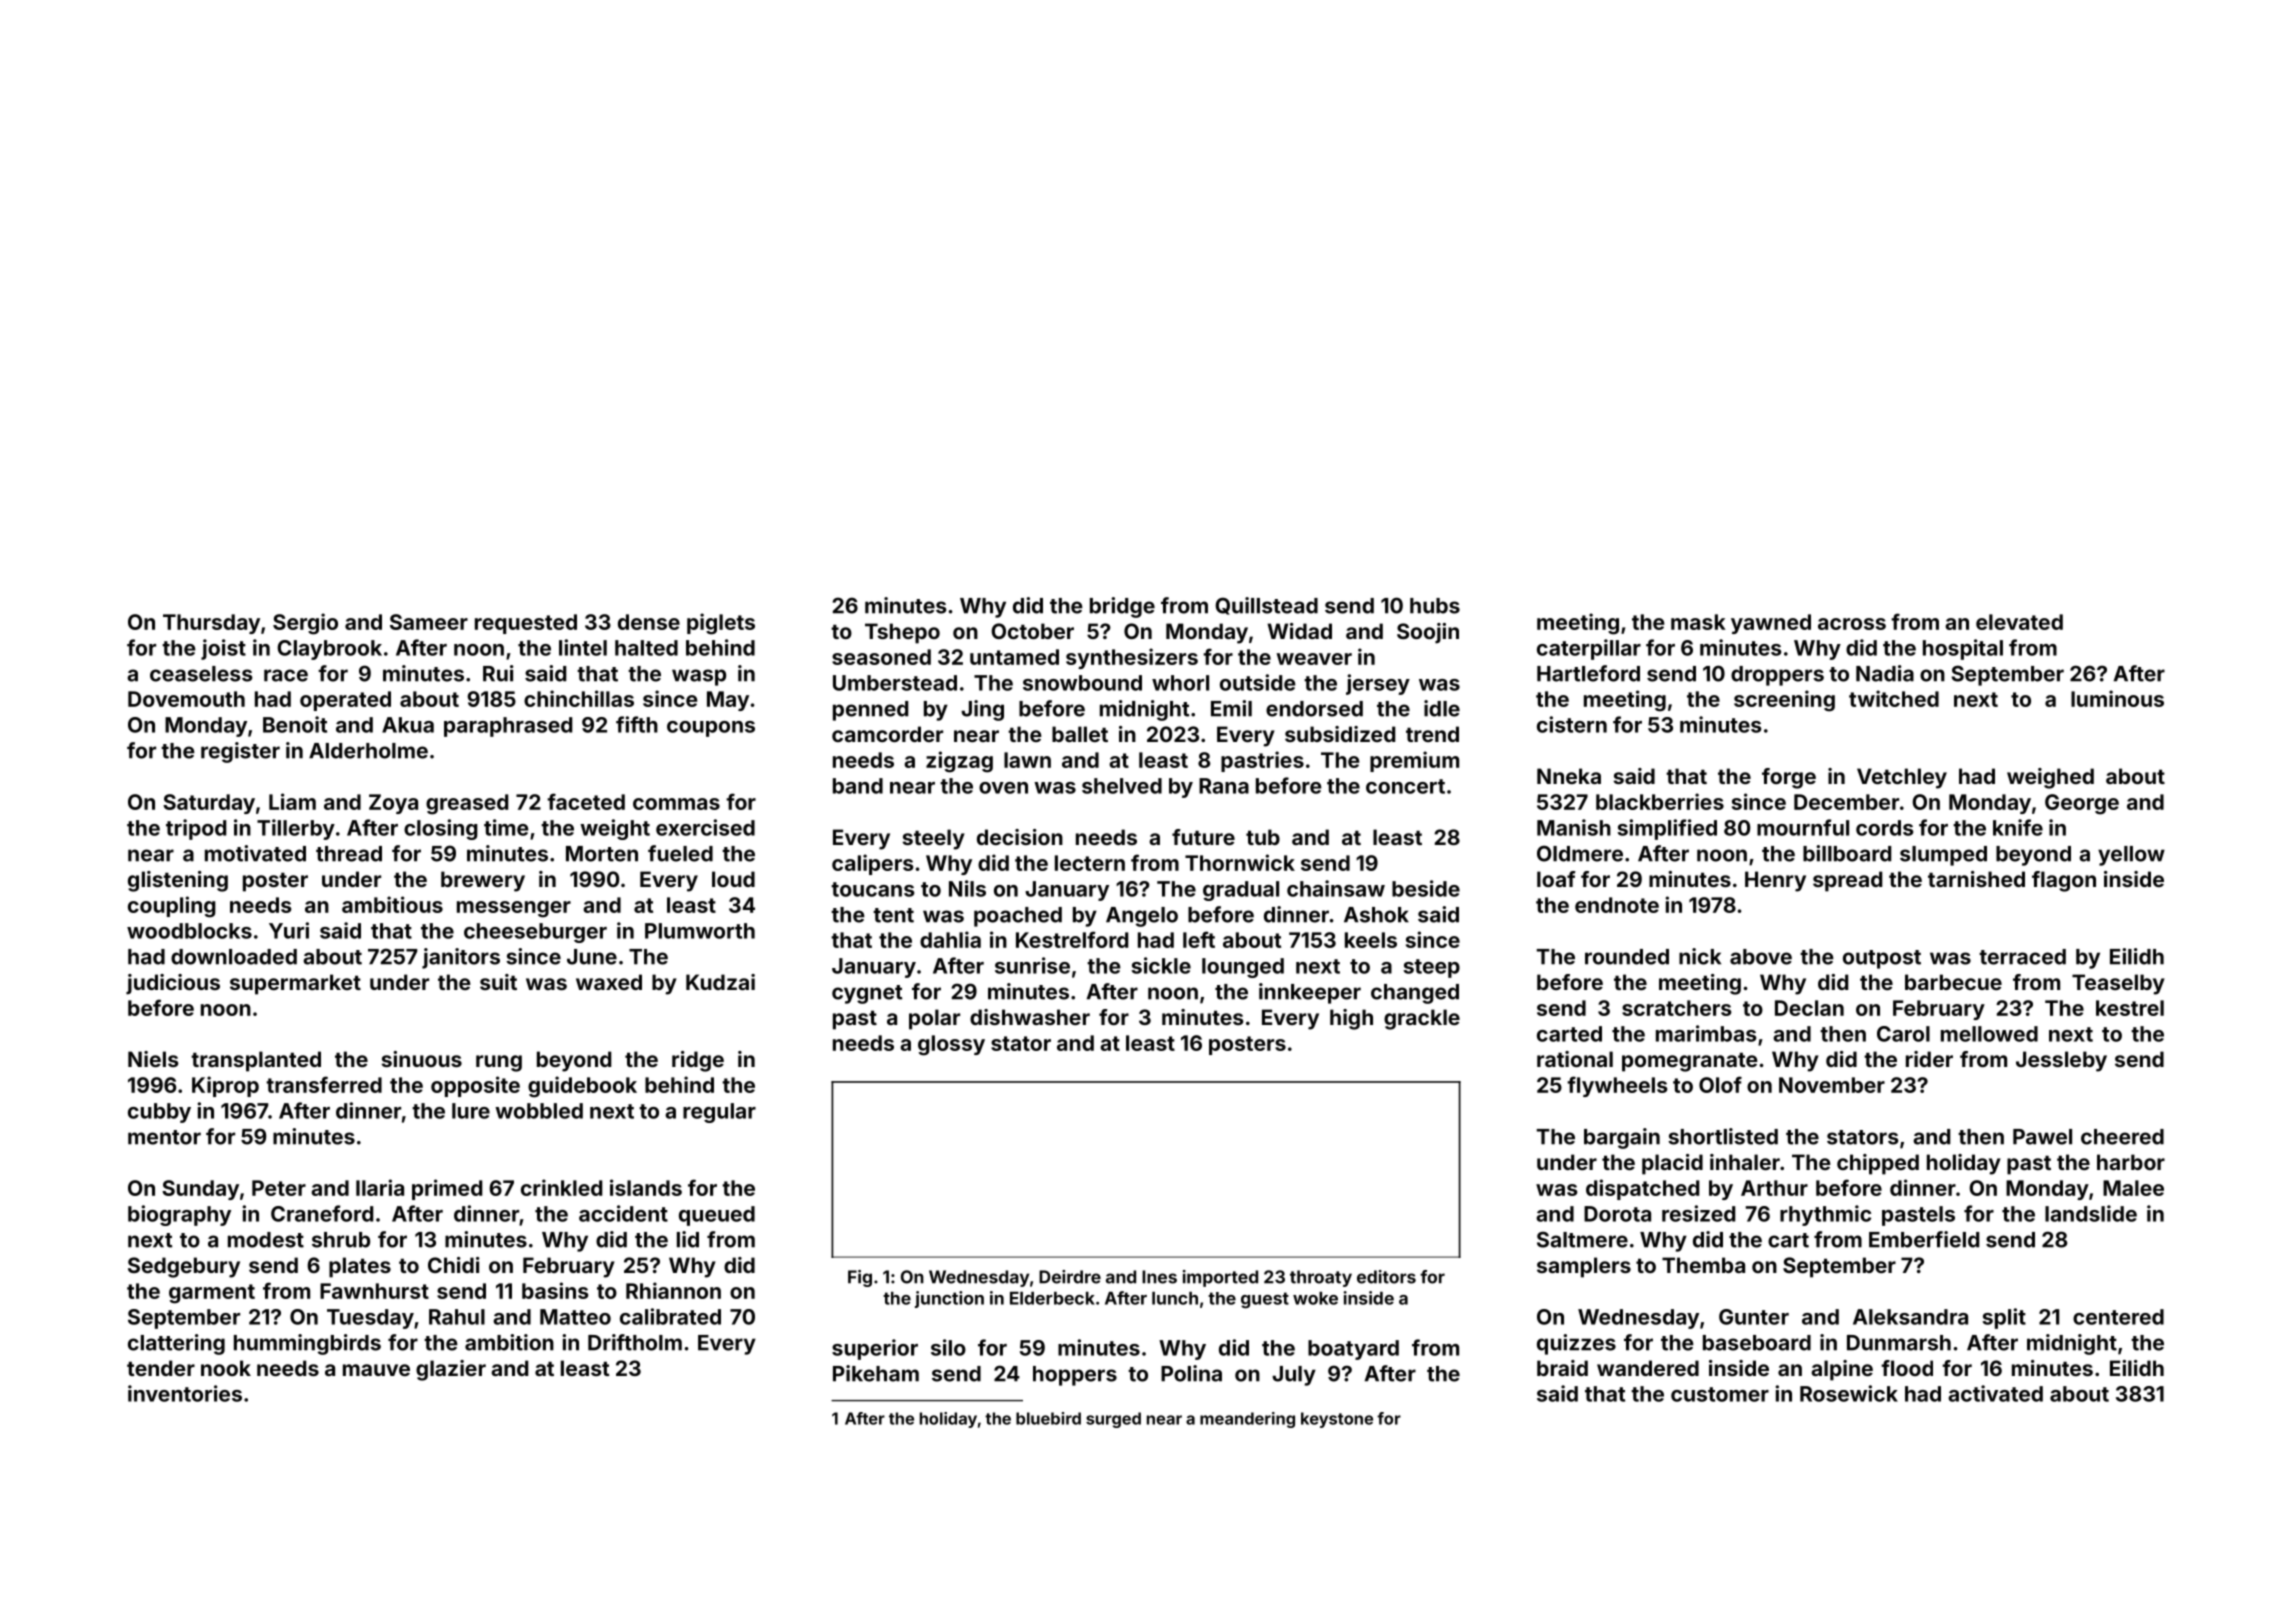 This screenshot has height=1620, width=2292. Describe the element at coordinates (509, 1342) in the screenshot. I see `ambition` at that location.
